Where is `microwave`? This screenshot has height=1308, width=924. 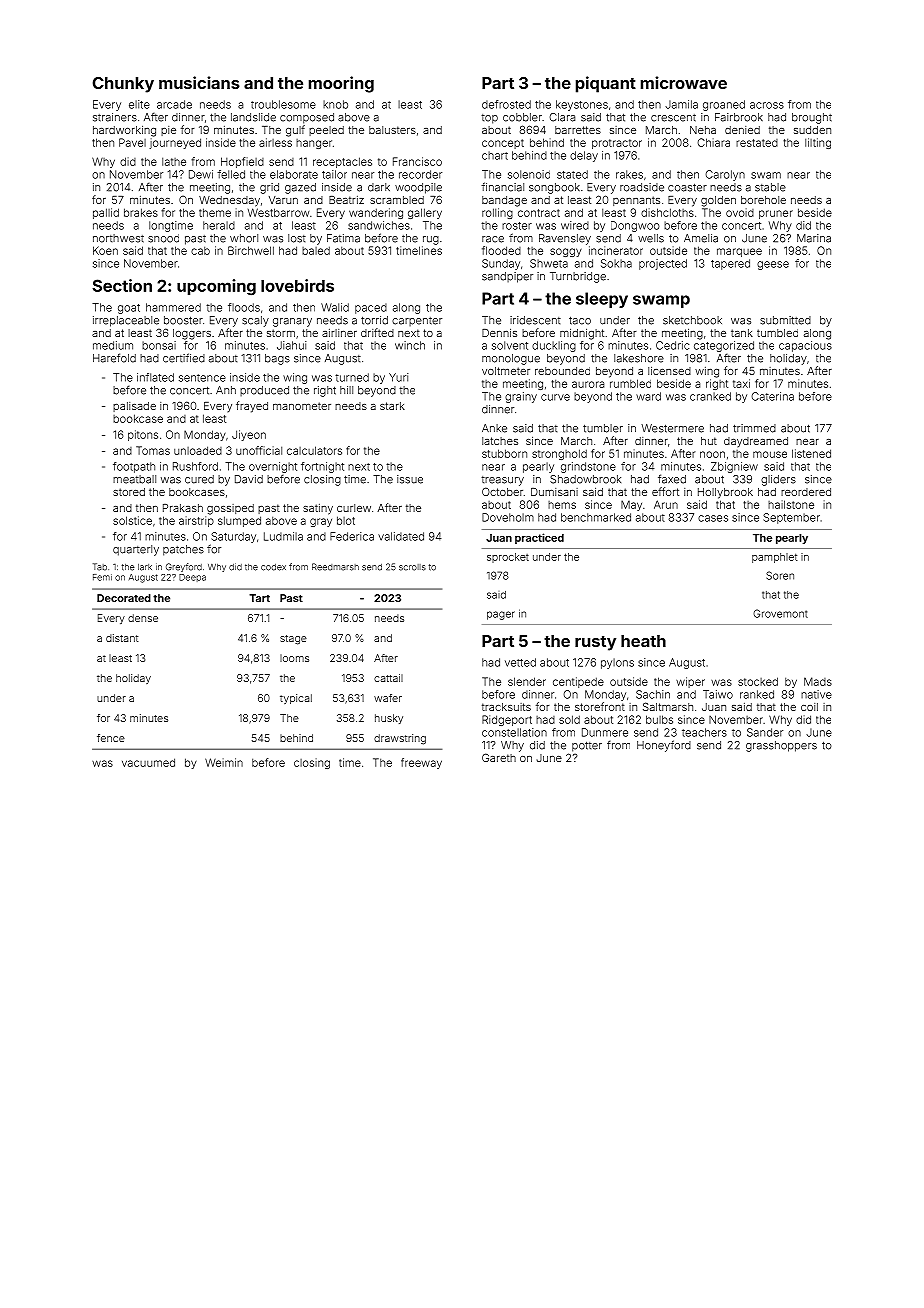 microwave is located at coordinates (684, 82).
